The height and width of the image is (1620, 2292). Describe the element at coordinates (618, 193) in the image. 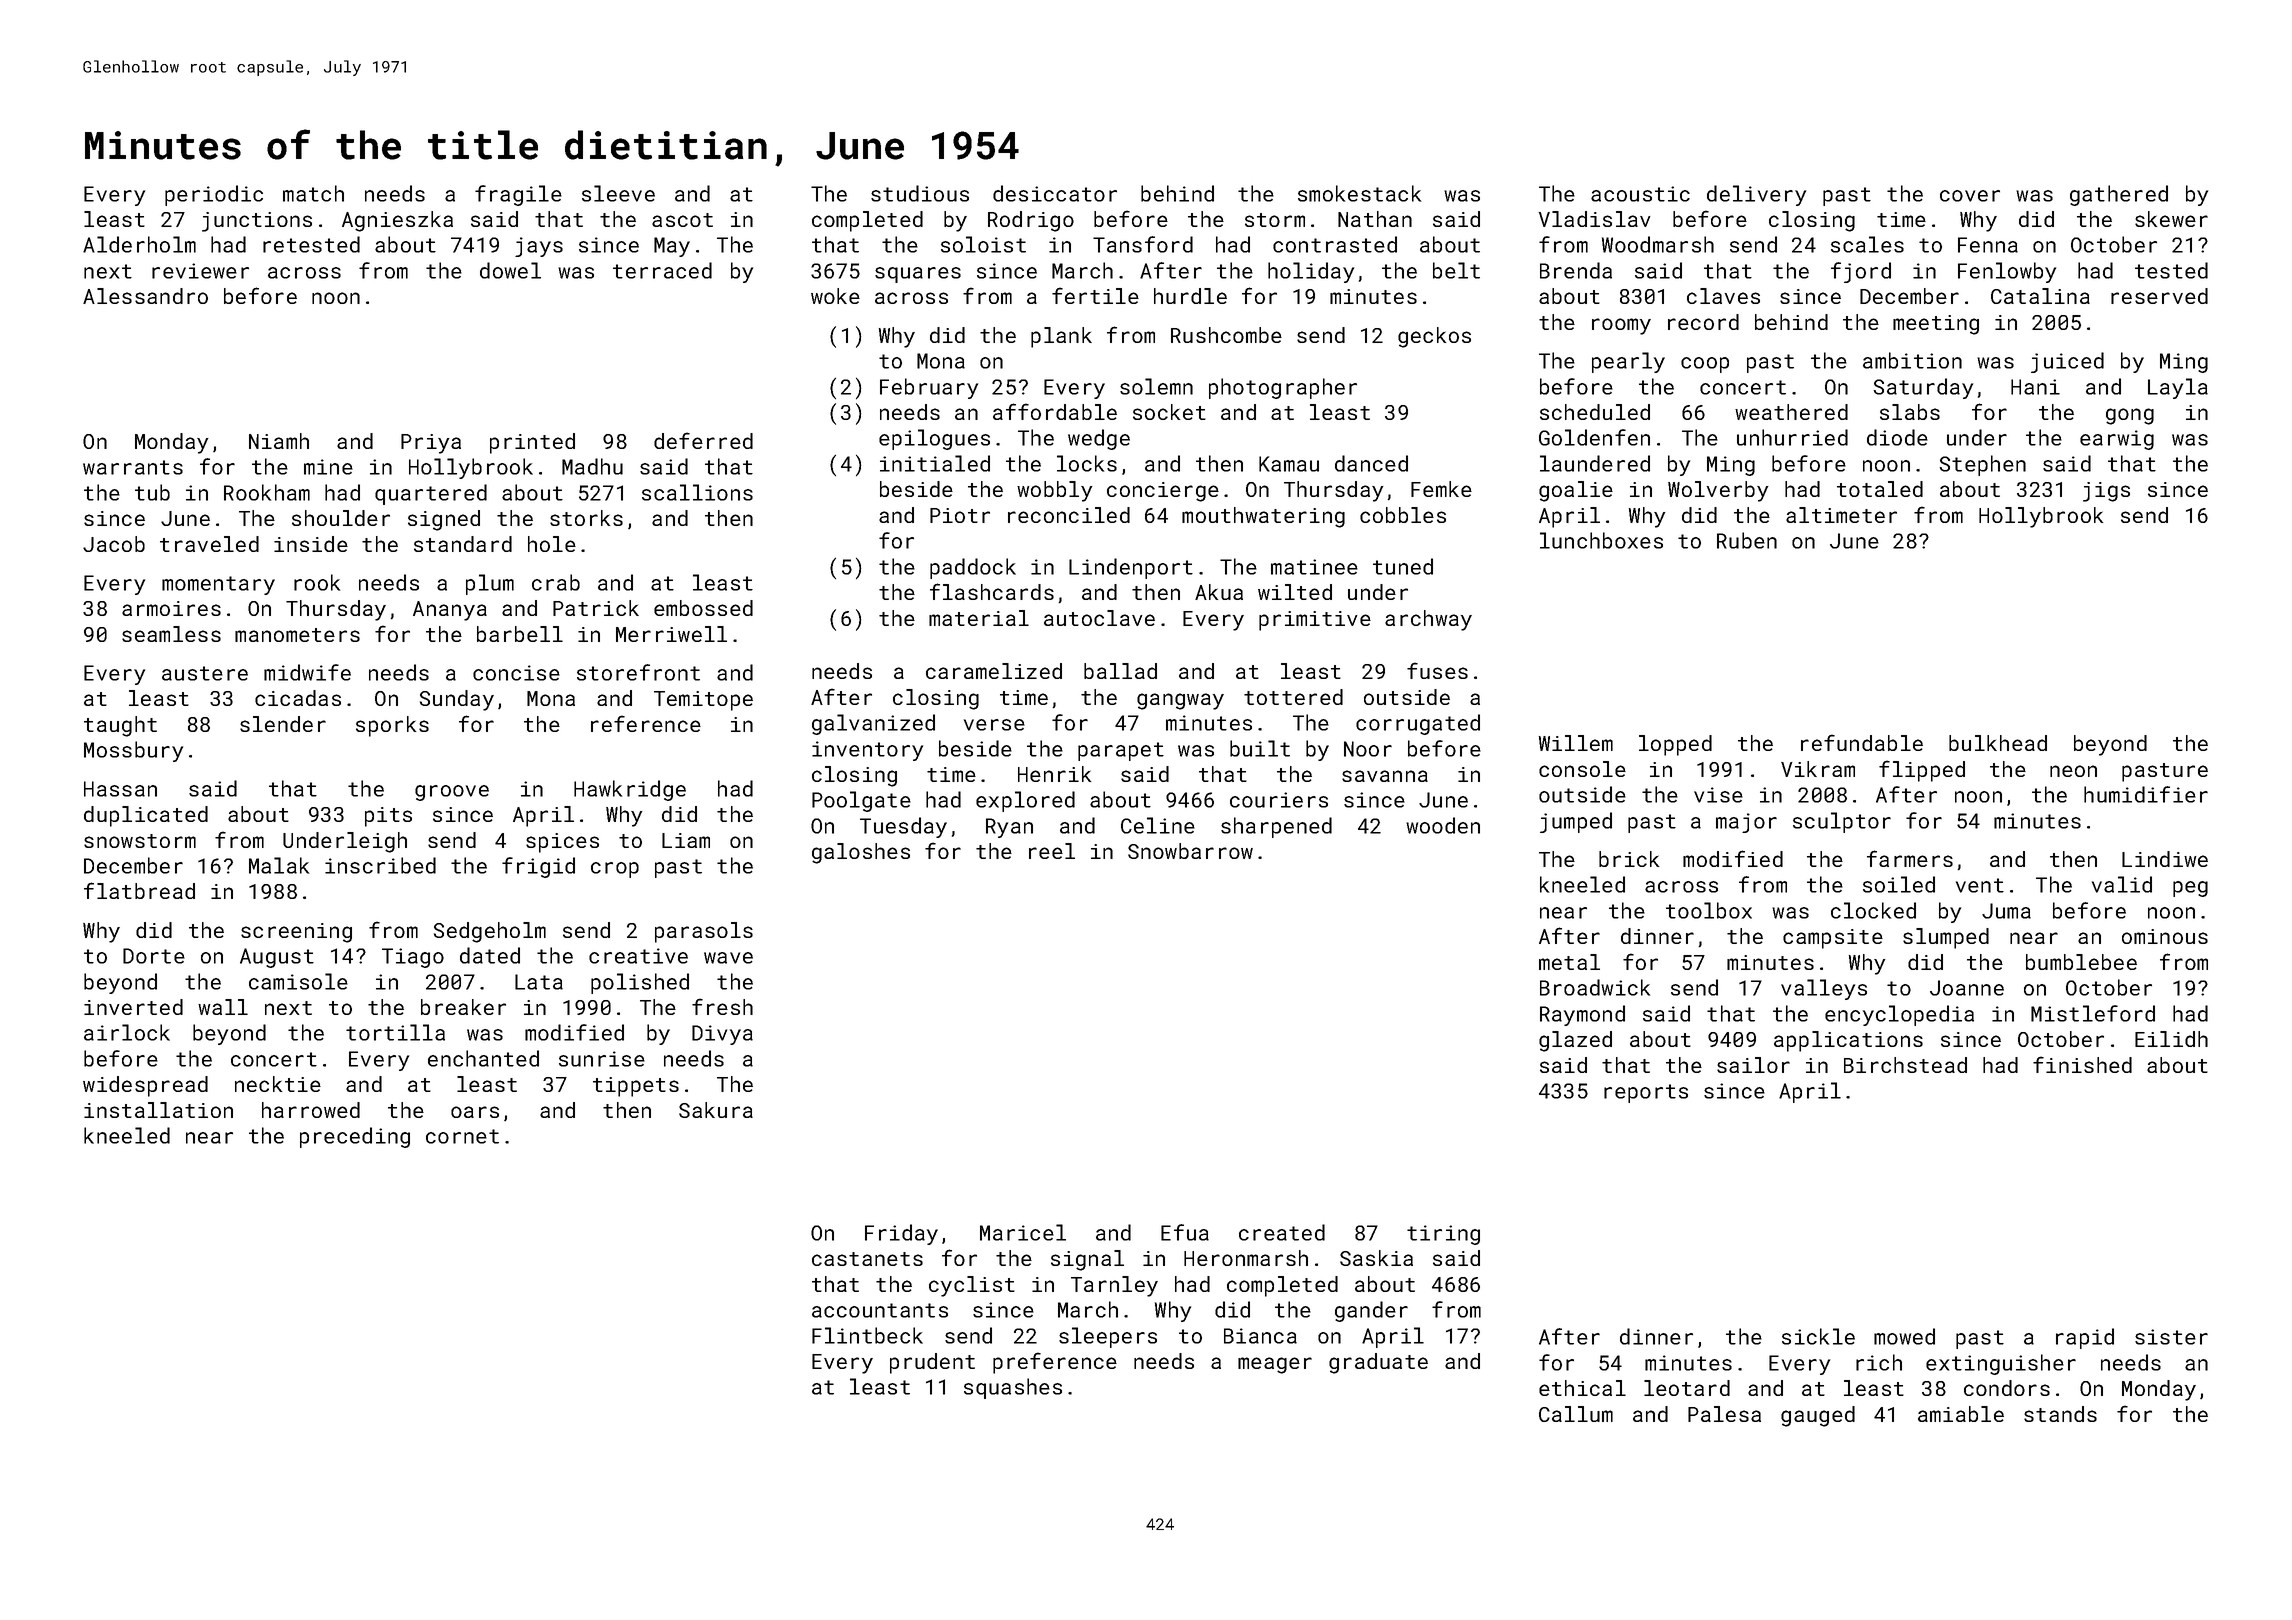

I see `sleeve` at that location.
